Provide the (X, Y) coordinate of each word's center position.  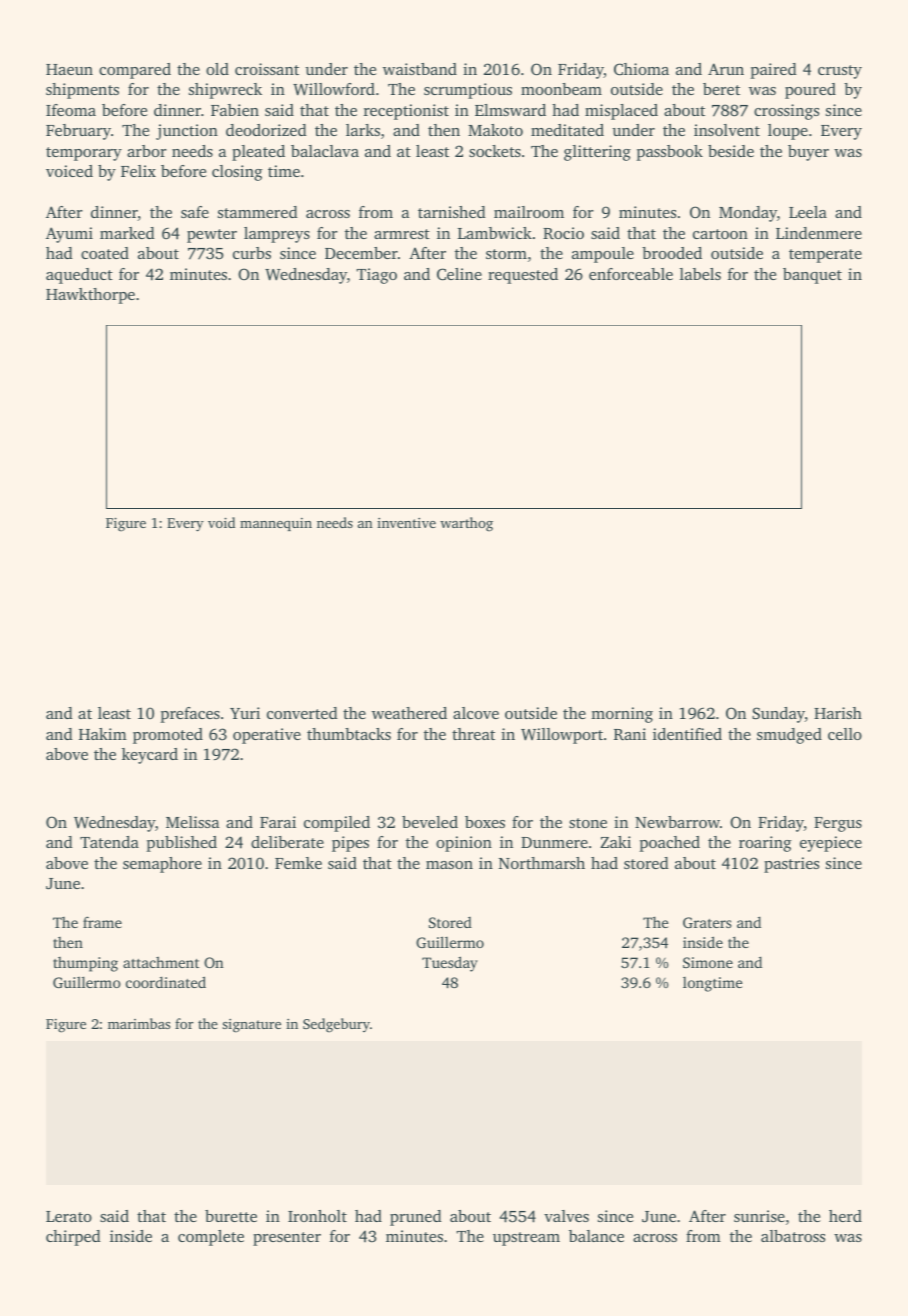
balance (596, 1236)
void (221, 522)
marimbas (139, 1023)
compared (135, 71)
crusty (840, 72)
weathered (409, 713)
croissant (267, 69)
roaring (765, 844)
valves (566, 1216)
